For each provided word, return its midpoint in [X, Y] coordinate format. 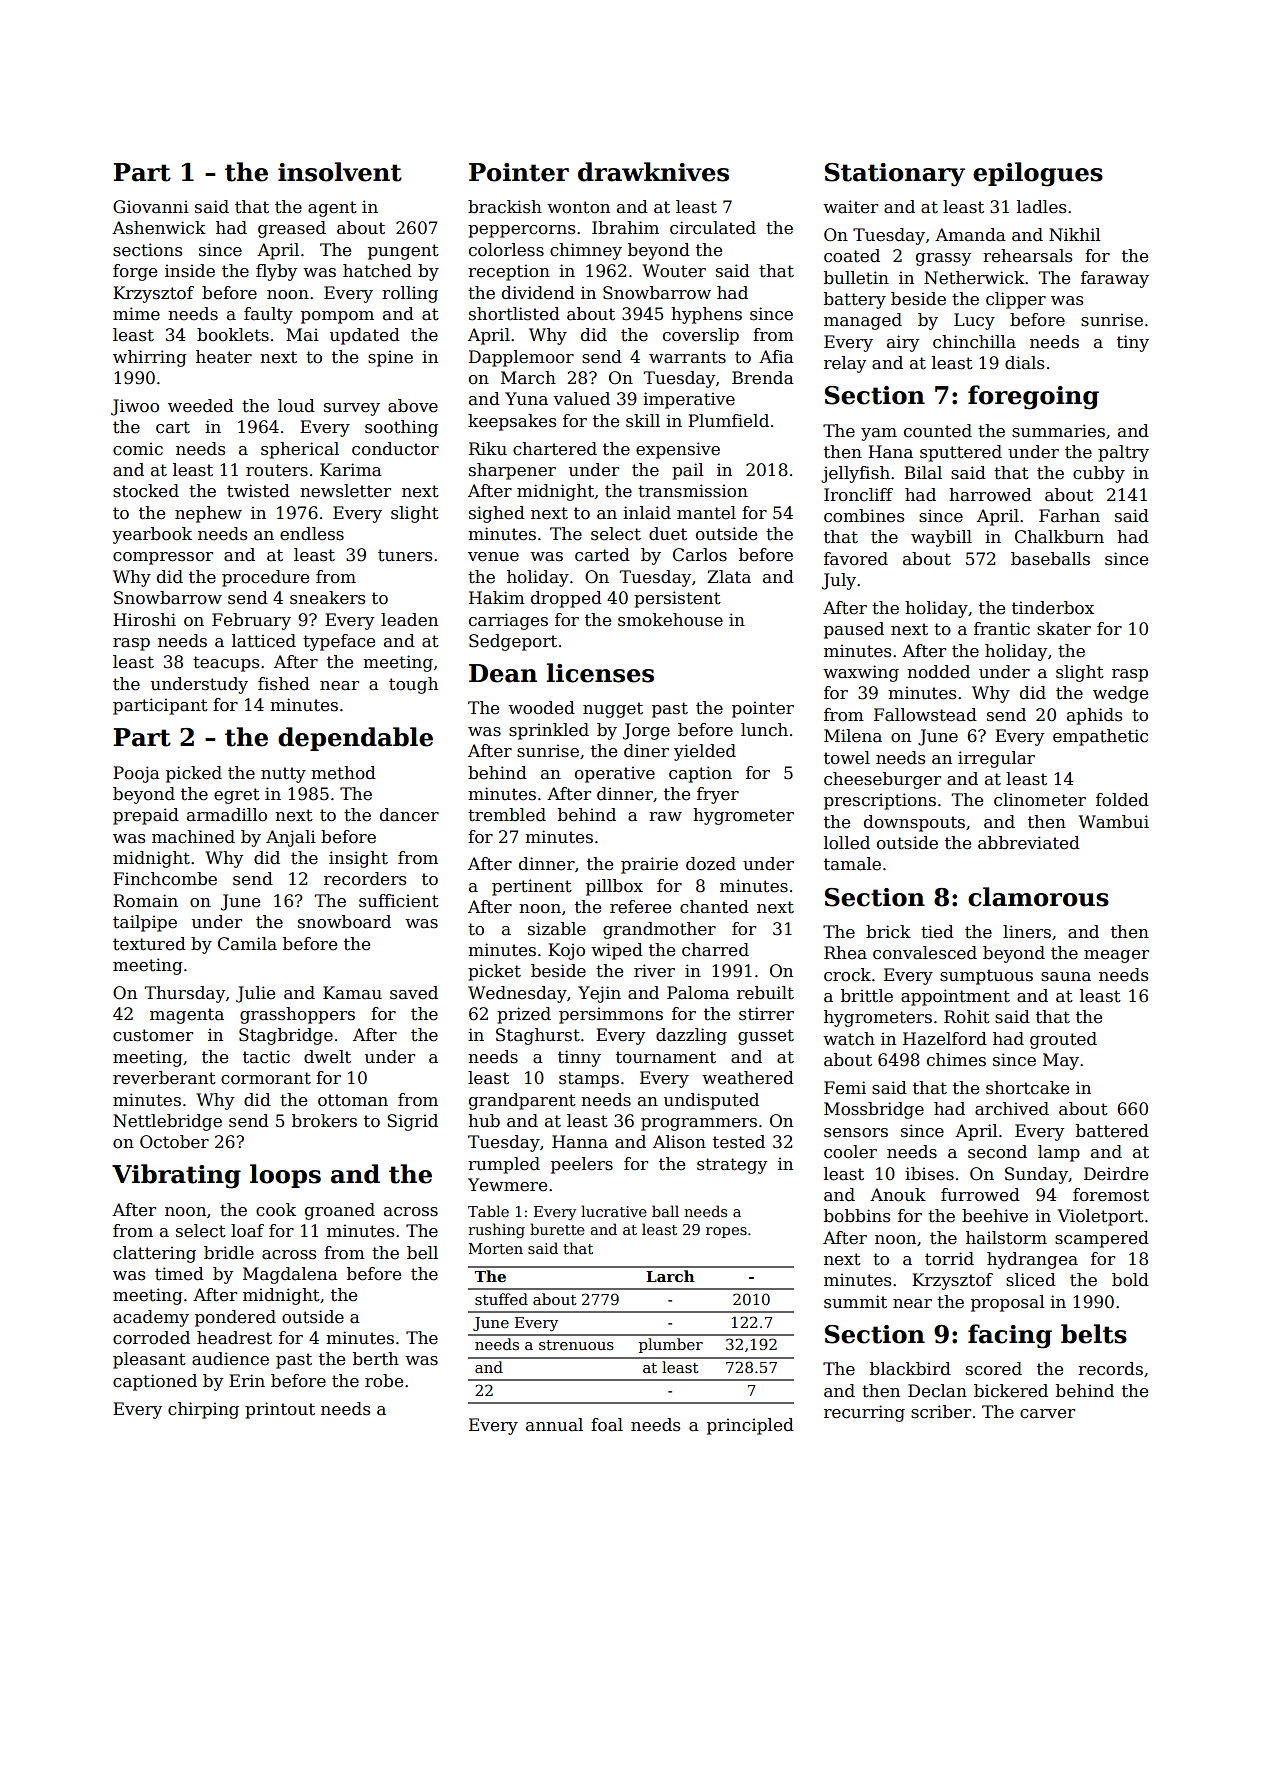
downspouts [914, 823]
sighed [497, 514]
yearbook [152, 535]
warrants [687, 357]
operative [615, 774]
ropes [726, 1232]
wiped [617, 951]
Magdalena [290, 1275]
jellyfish [855, 474]
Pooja [136, 774]
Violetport [1100, 1217]
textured [149, 944]
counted [938, 431]
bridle [229, 1253]
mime [136, 314]
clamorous [1038, 897]
